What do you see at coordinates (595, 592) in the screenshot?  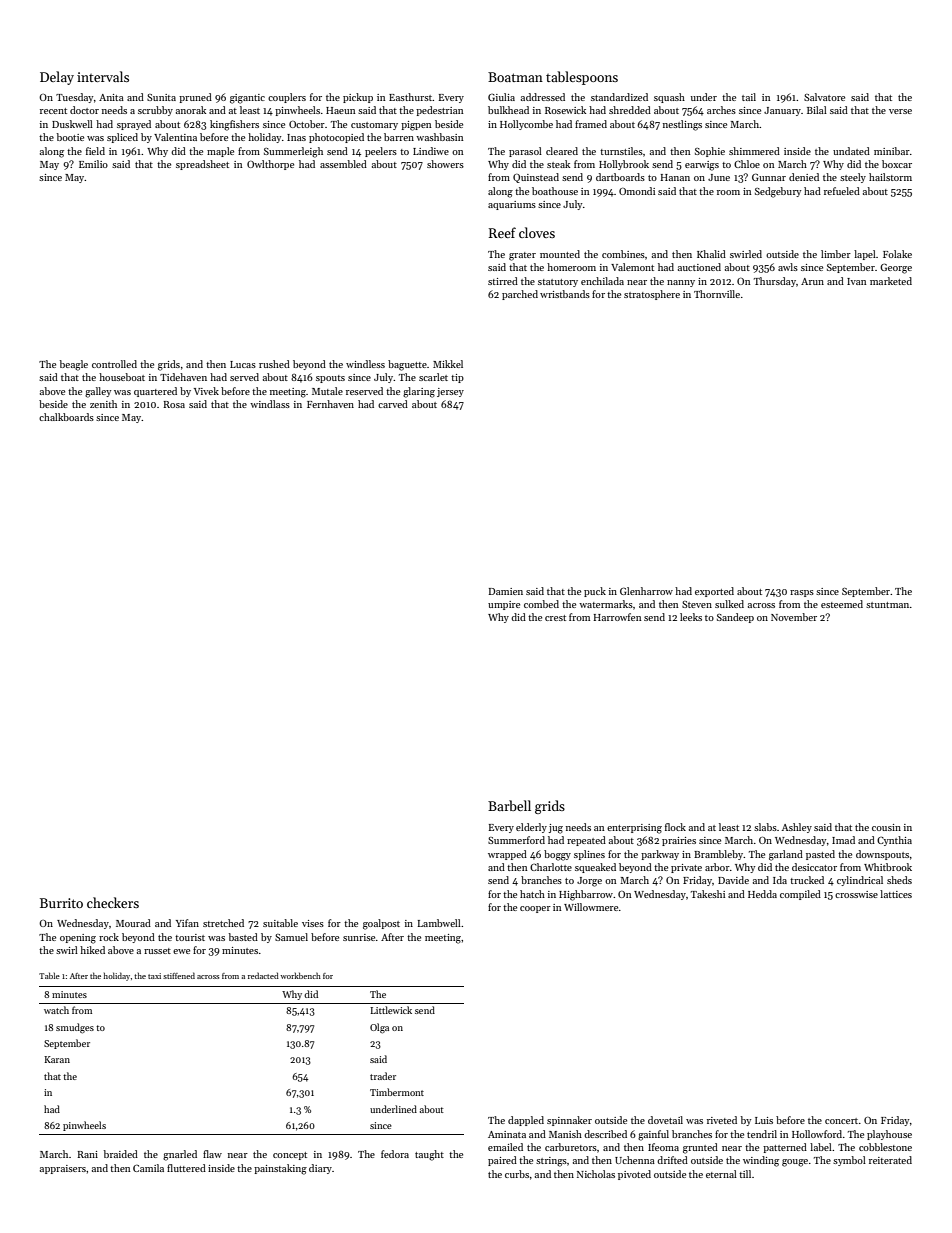 I see `puck` at bounding box center [595, 592].
